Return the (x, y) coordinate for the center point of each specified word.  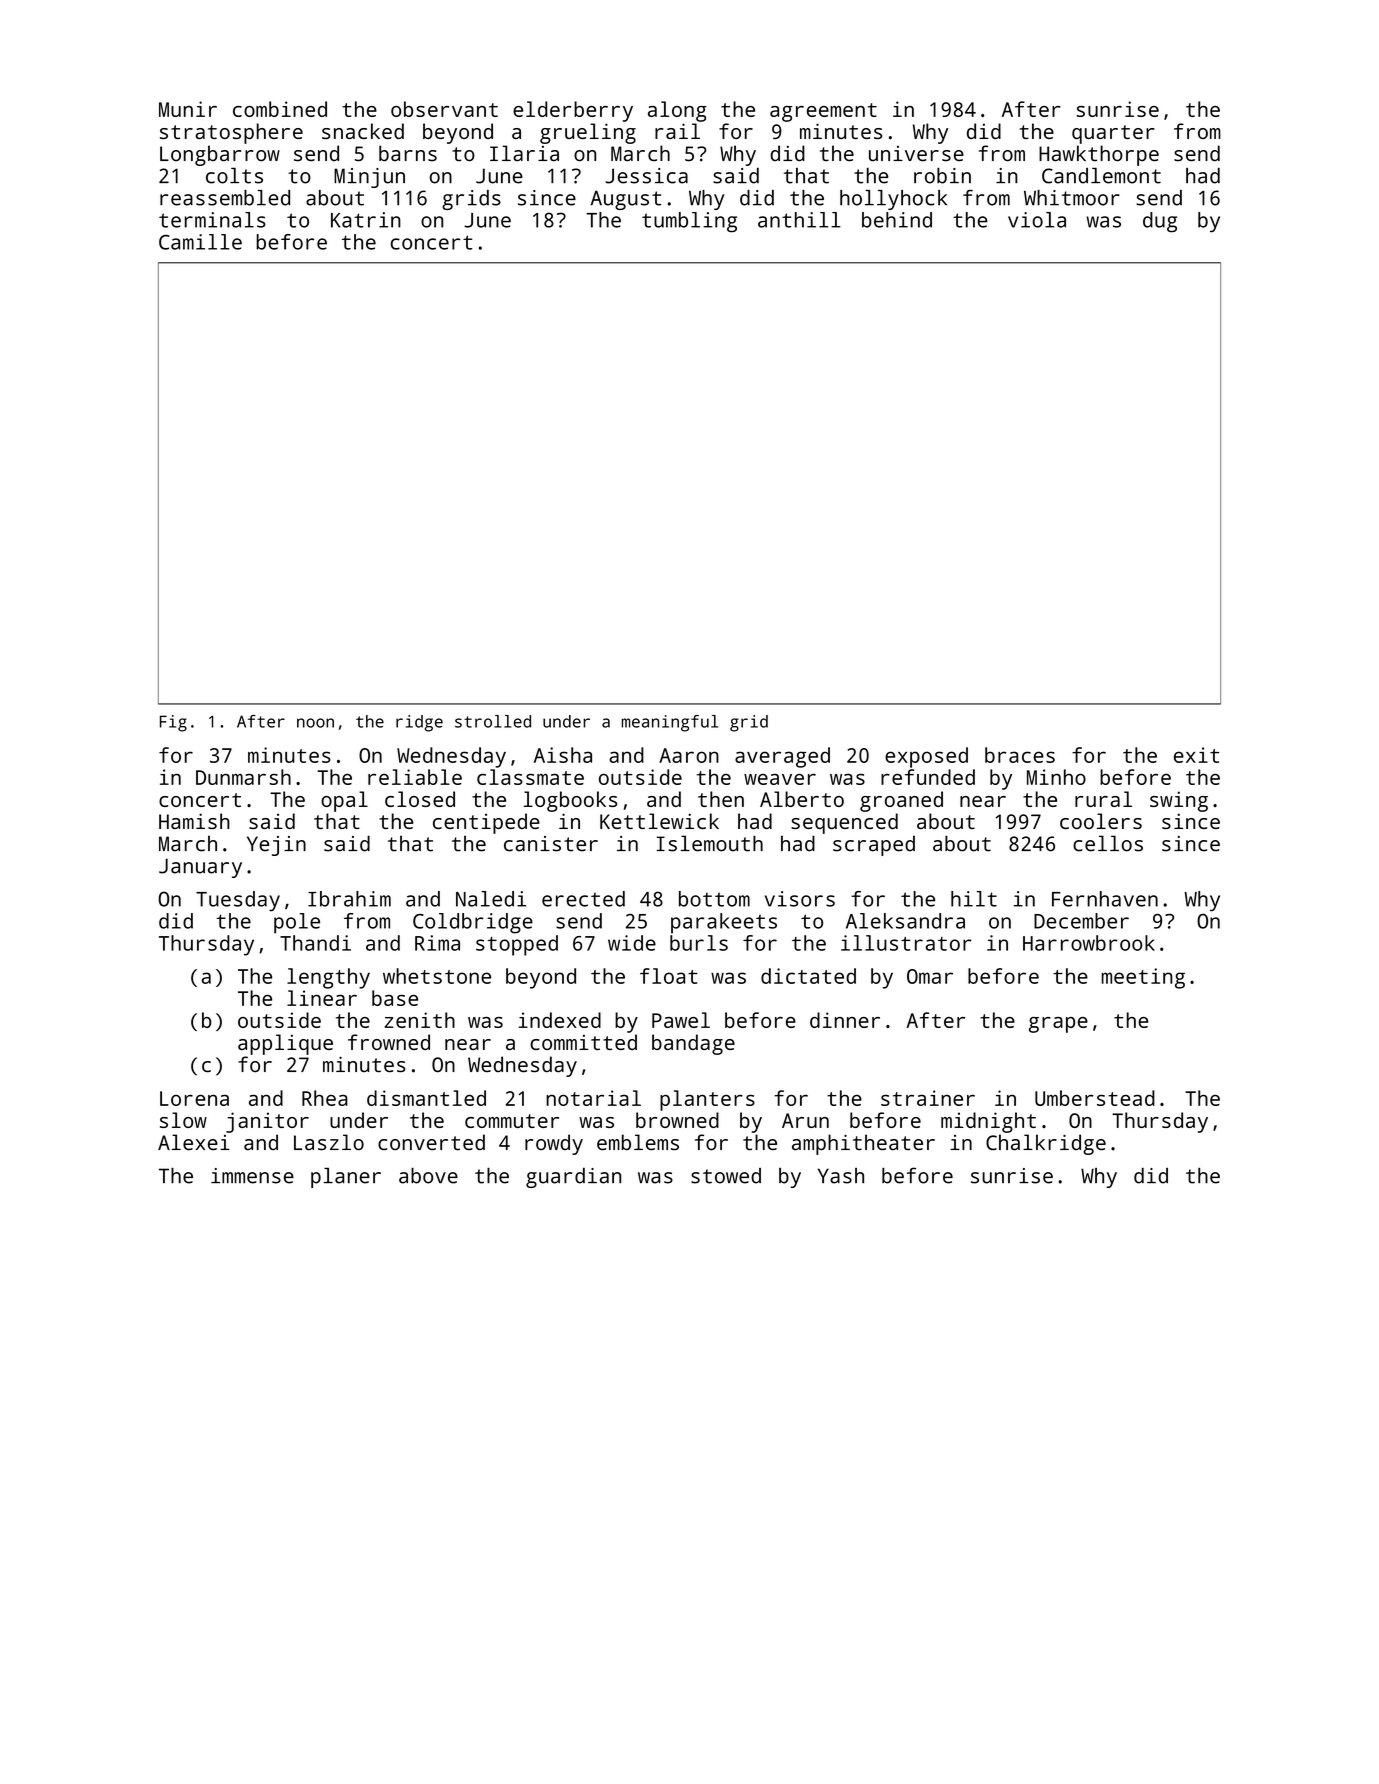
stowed (726, 1176)
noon (315, 723)
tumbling (689, 222)
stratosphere (231, 133)
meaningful (669, 723)
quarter (1113, 134)
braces (1020, 755)
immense (252, 1176)
